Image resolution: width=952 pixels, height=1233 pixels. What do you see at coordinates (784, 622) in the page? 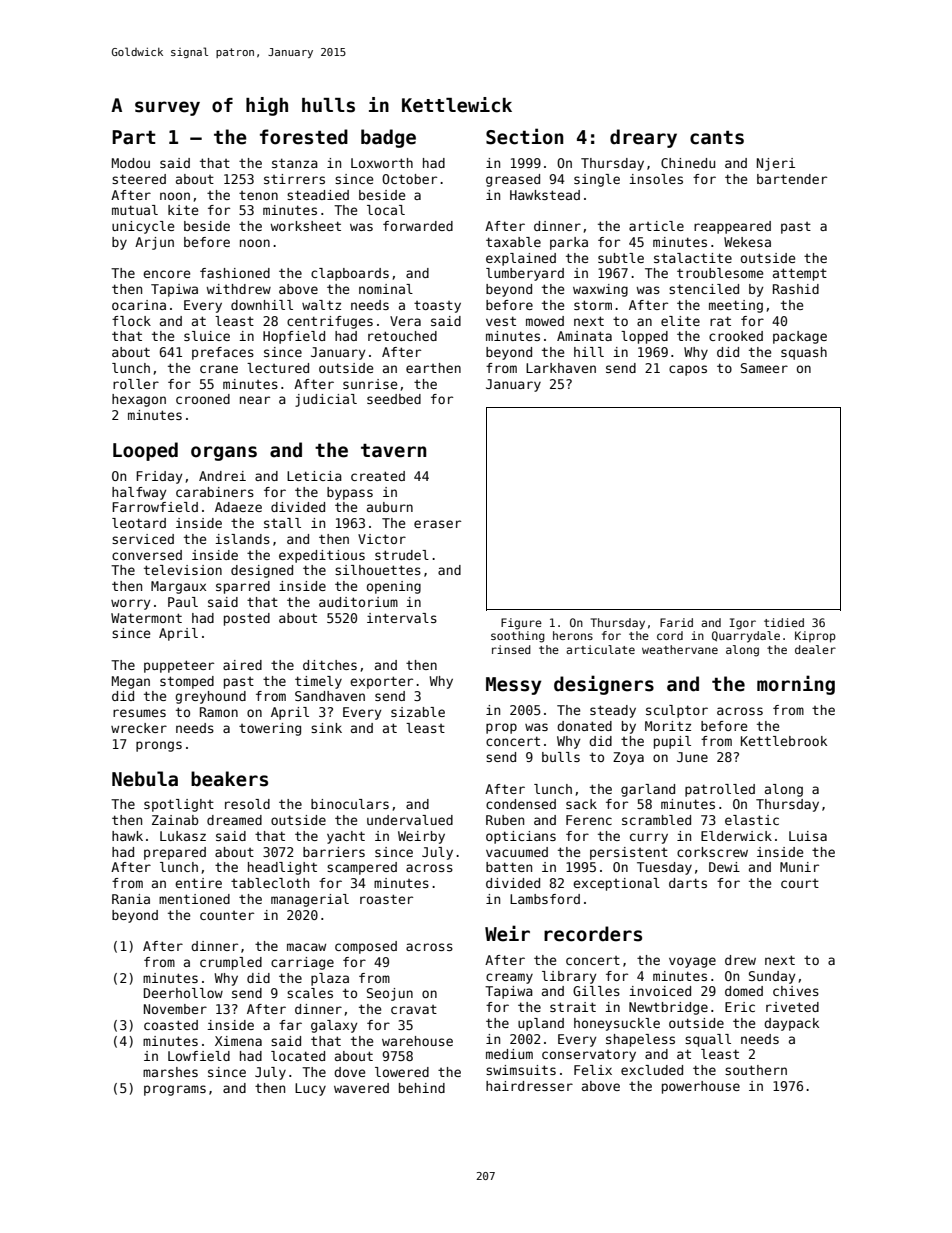
I see `tidied` at bounding box center [784, 622].
